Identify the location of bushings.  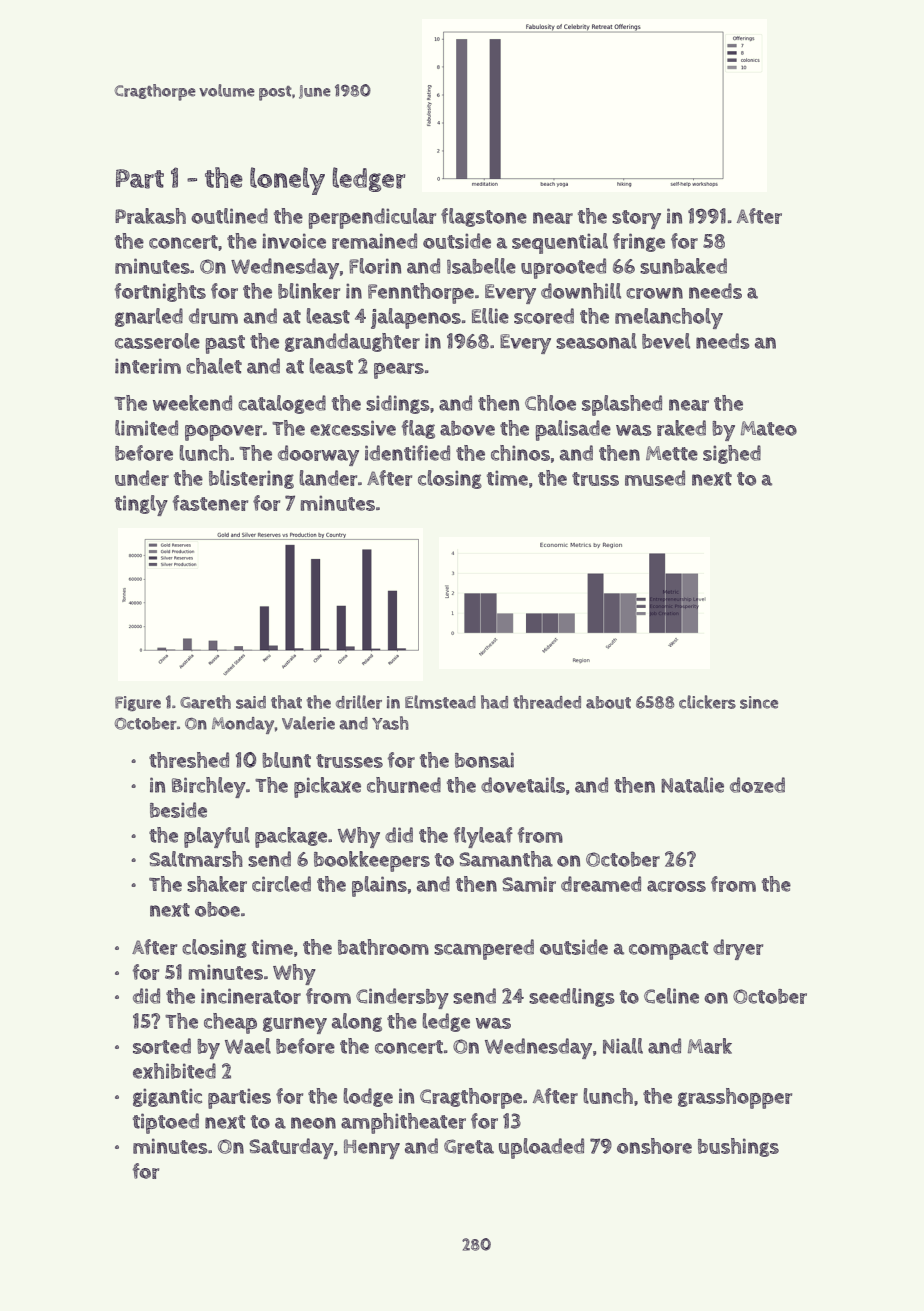
(738, 1147).
